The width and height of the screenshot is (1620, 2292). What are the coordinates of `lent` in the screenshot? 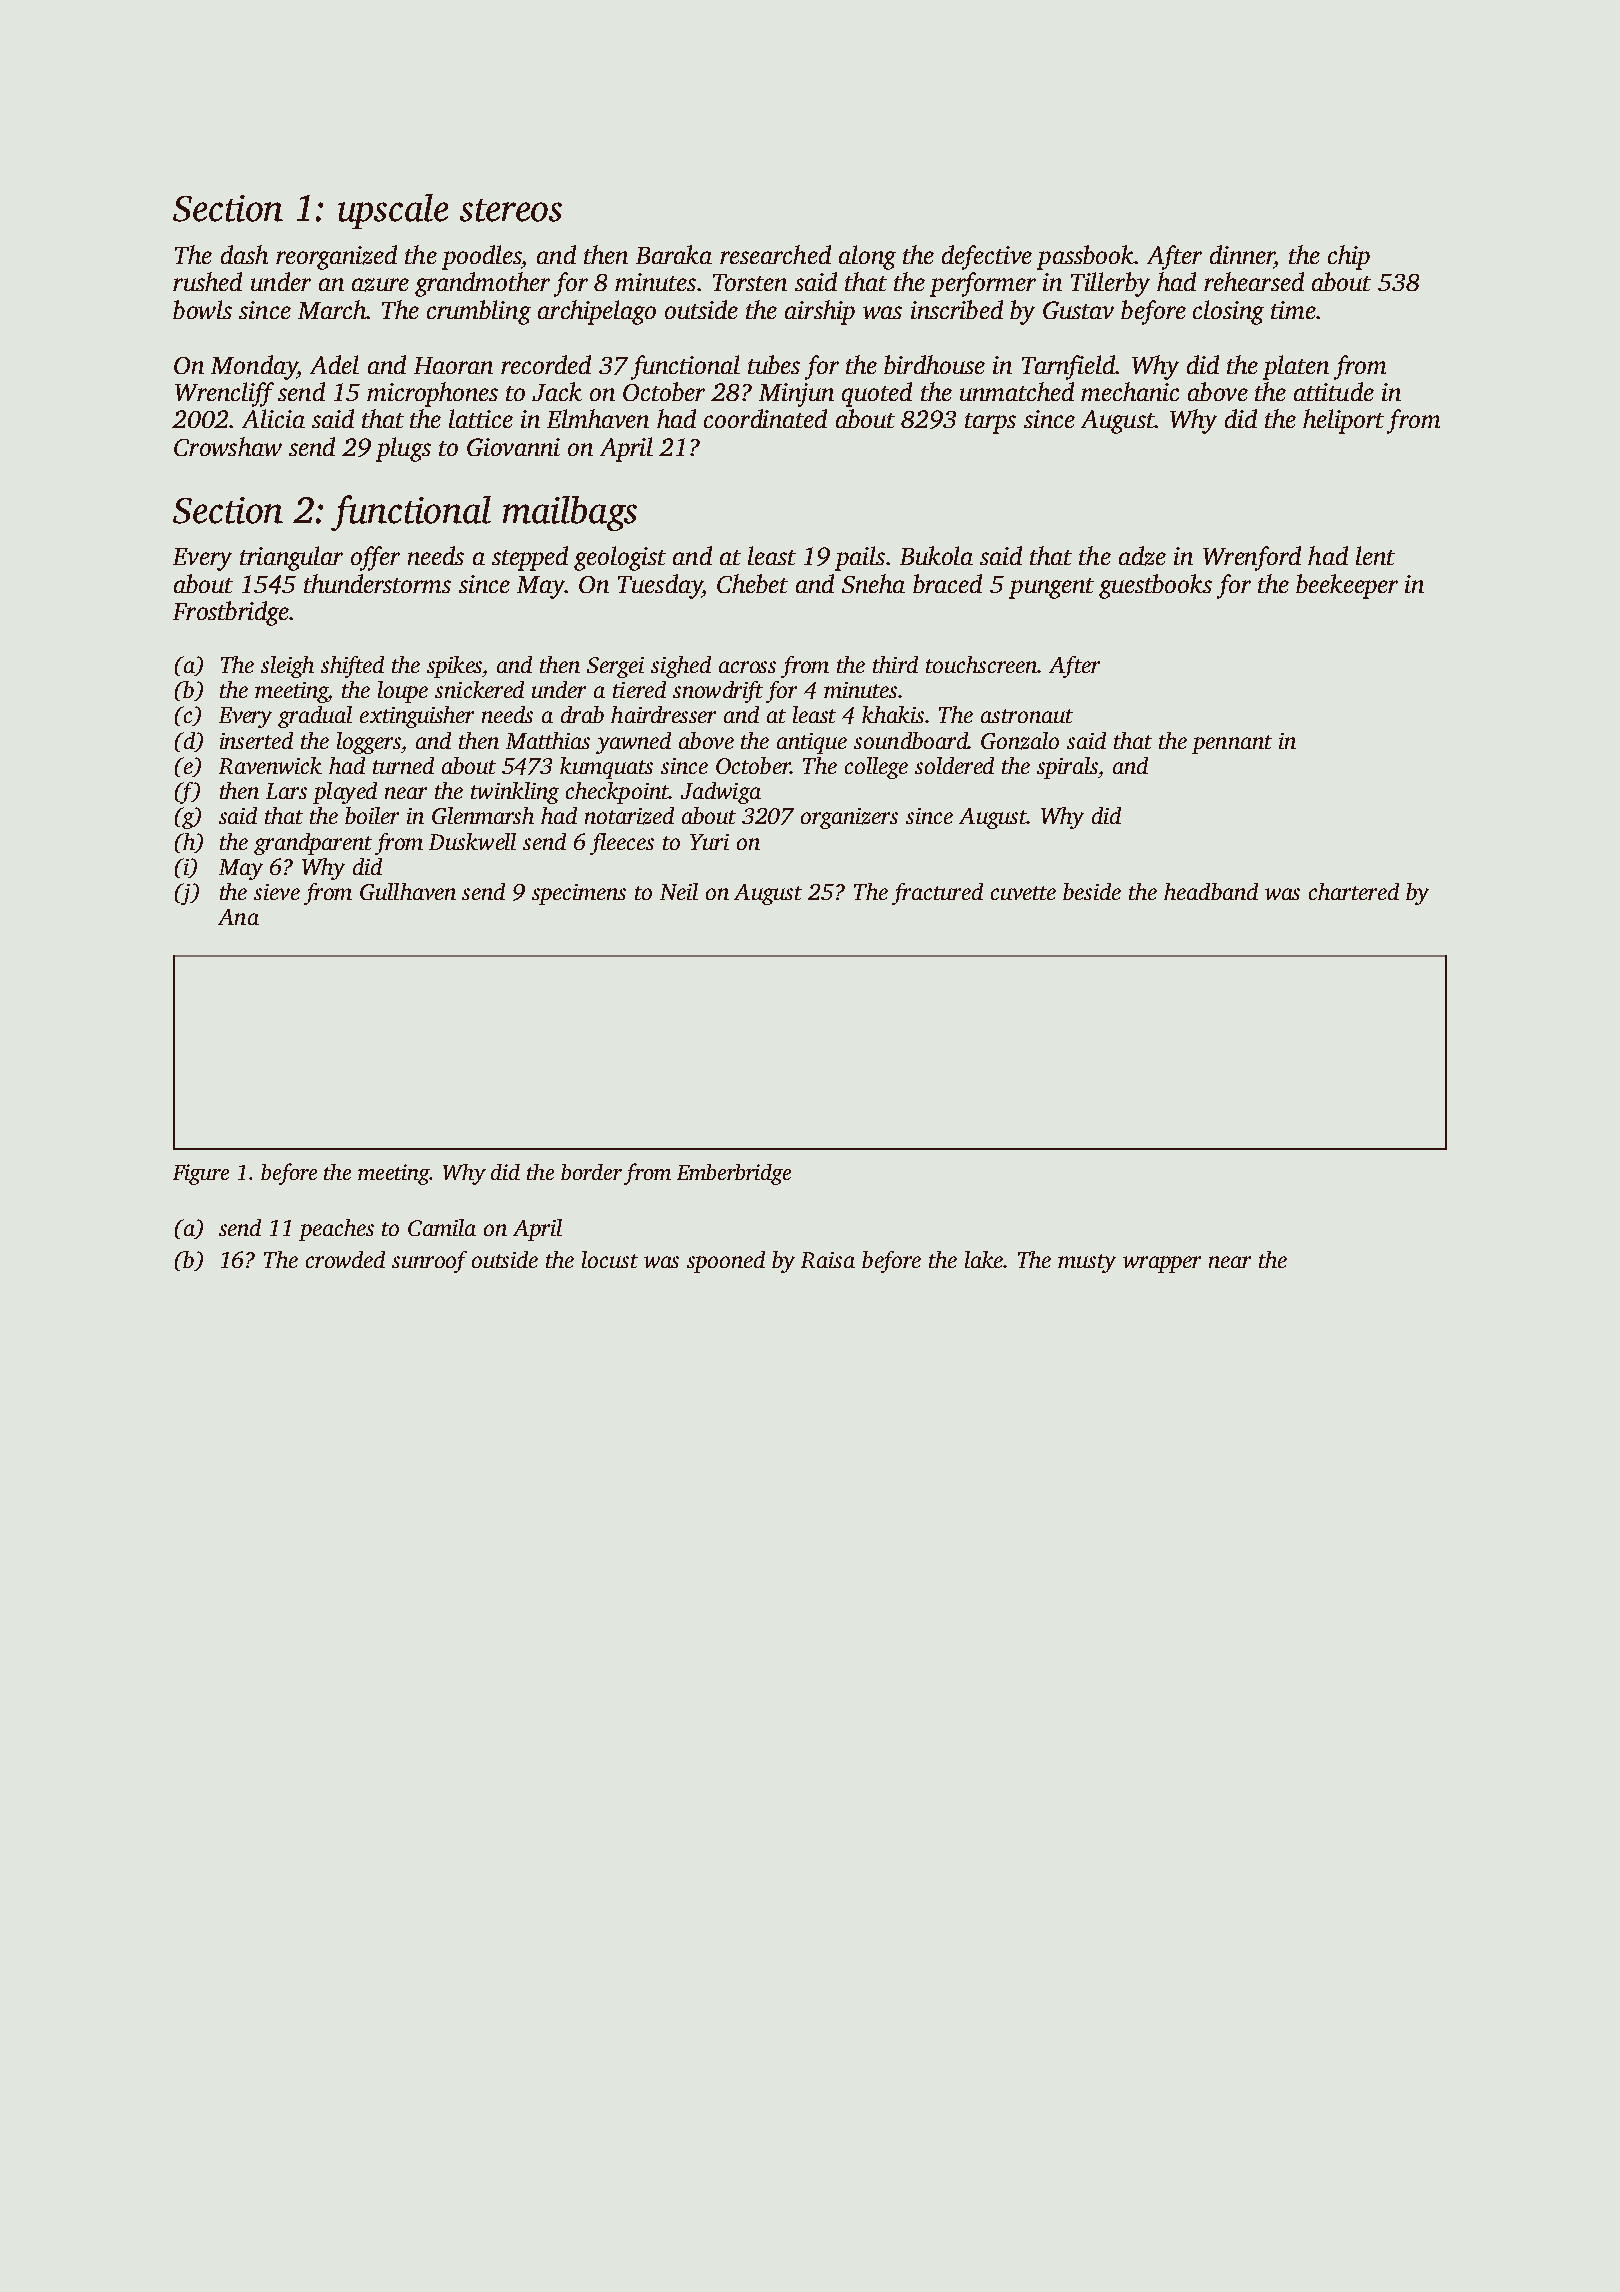 It's located at (1375, 555).
